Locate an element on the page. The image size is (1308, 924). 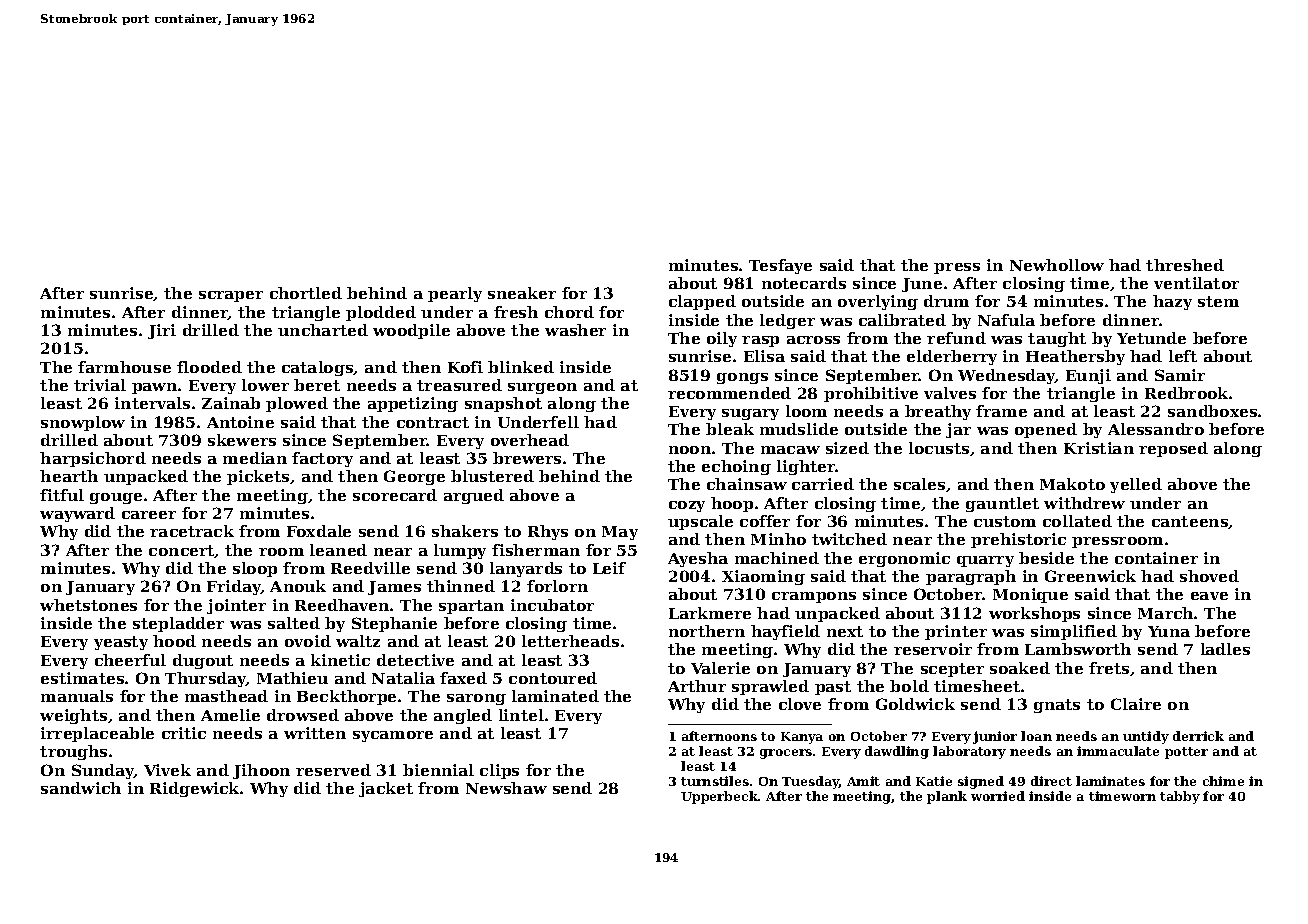
detective is located at coordinates (415, 660).
